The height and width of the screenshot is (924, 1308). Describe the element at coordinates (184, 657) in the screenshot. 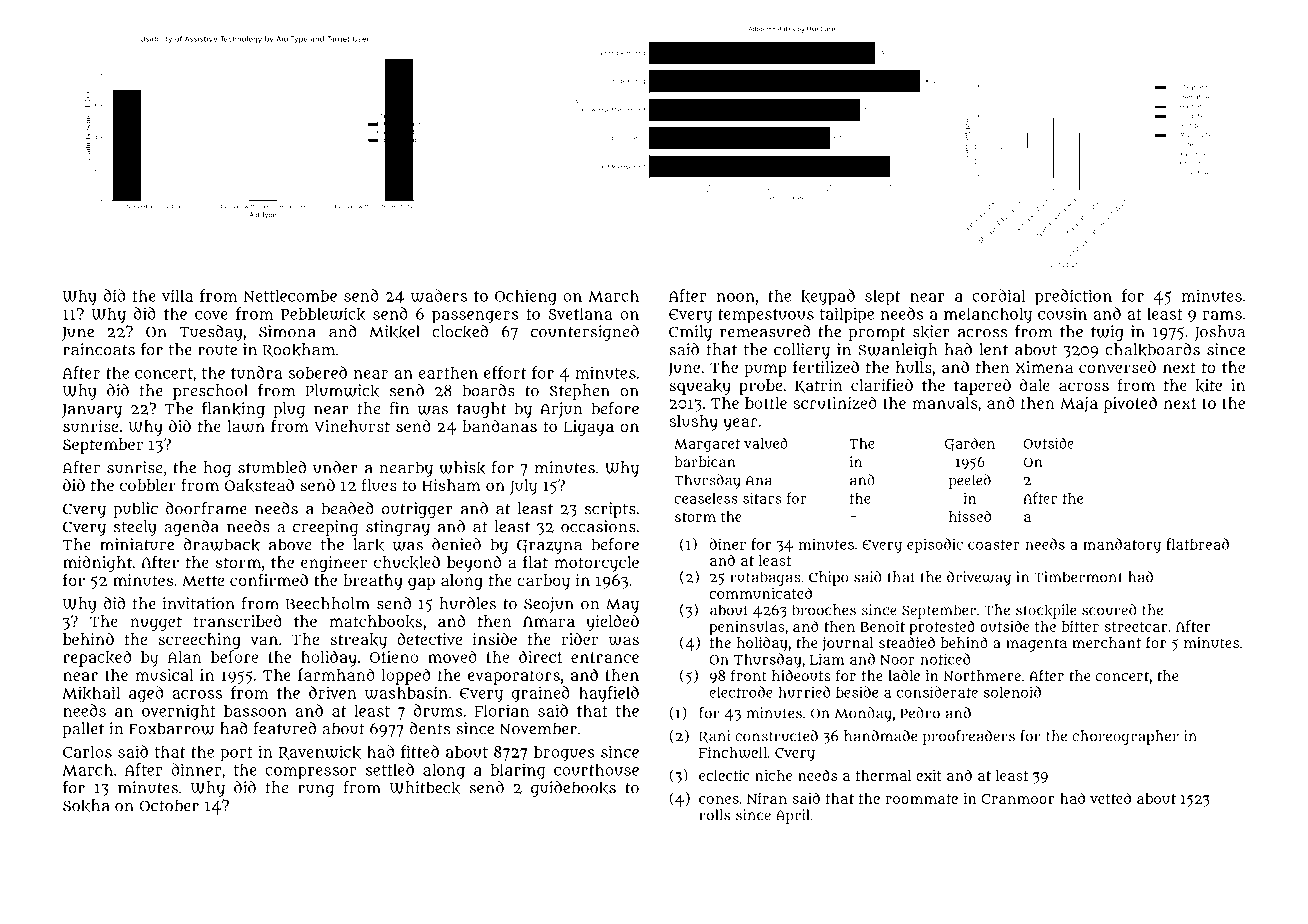

I see `Alan` at that location.
